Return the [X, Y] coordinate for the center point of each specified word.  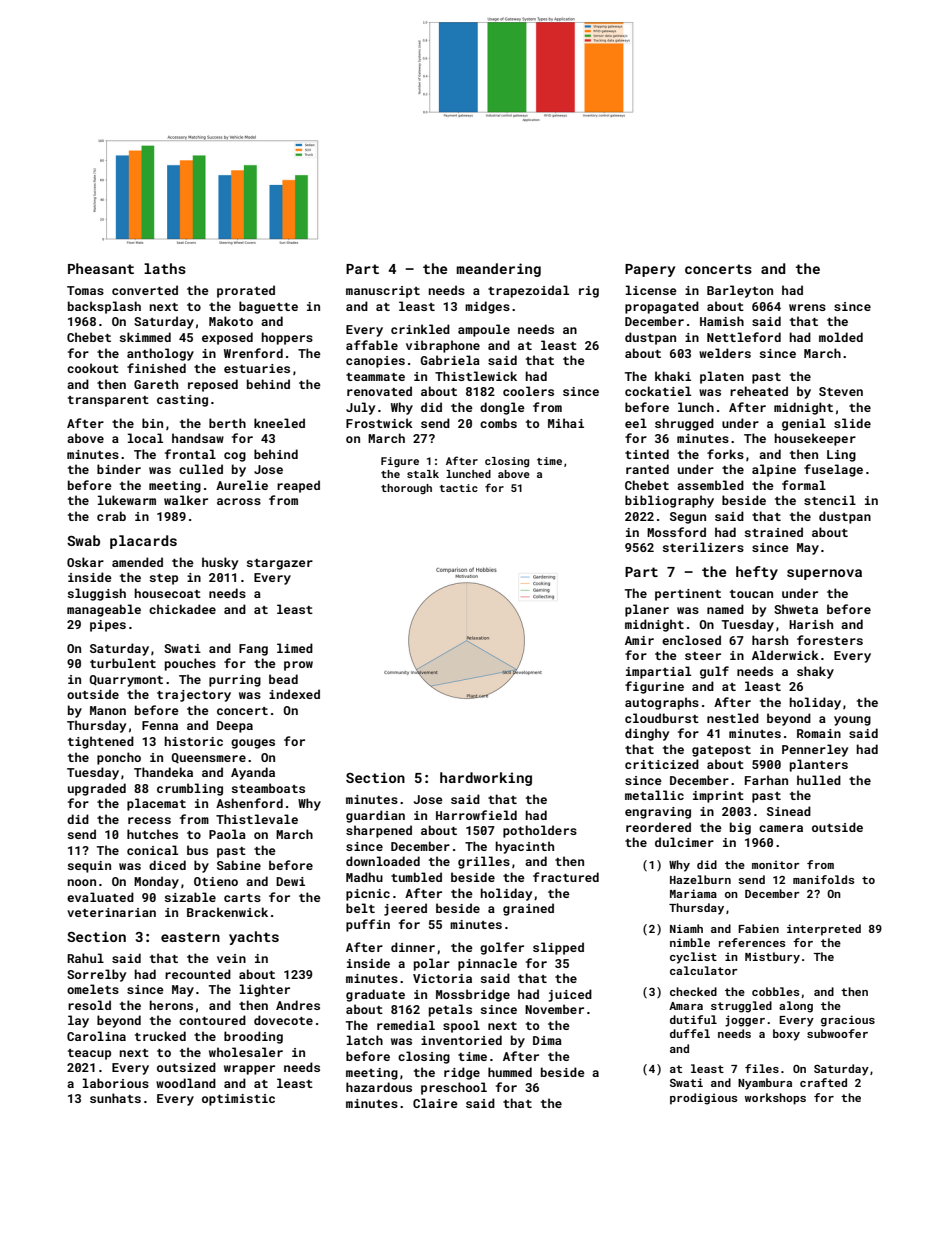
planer [647, 610]
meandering [498, 270]
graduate [375, 995]
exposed [227, 338]
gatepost [721, 751]
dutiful [693, 1019]
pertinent [688, 595]
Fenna [160, 725]
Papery [650, 270]
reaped [298, 486]
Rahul [85, 958]
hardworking [486, 779]
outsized [186, 1067]
